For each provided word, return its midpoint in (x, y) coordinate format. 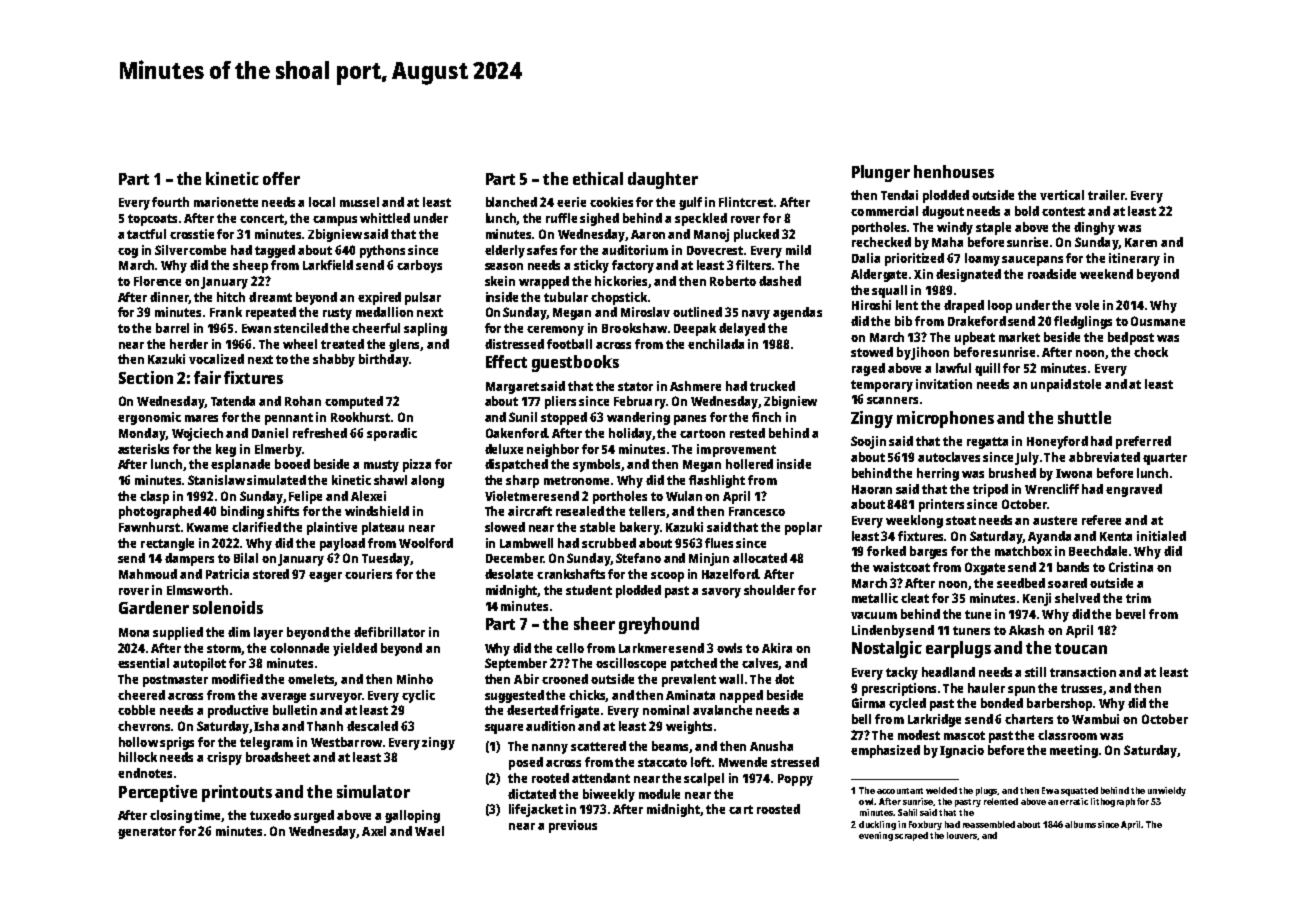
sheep (250, 266)
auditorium (635, 250)
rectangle (167, 544)
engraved (1134, 490)
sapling (425, 329)
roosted (778, 809)
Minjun (709, 559)
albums (1080, 824)
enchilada (716, 344)
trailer (1106, 195)
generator (147, 833)
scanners (892, 400)
